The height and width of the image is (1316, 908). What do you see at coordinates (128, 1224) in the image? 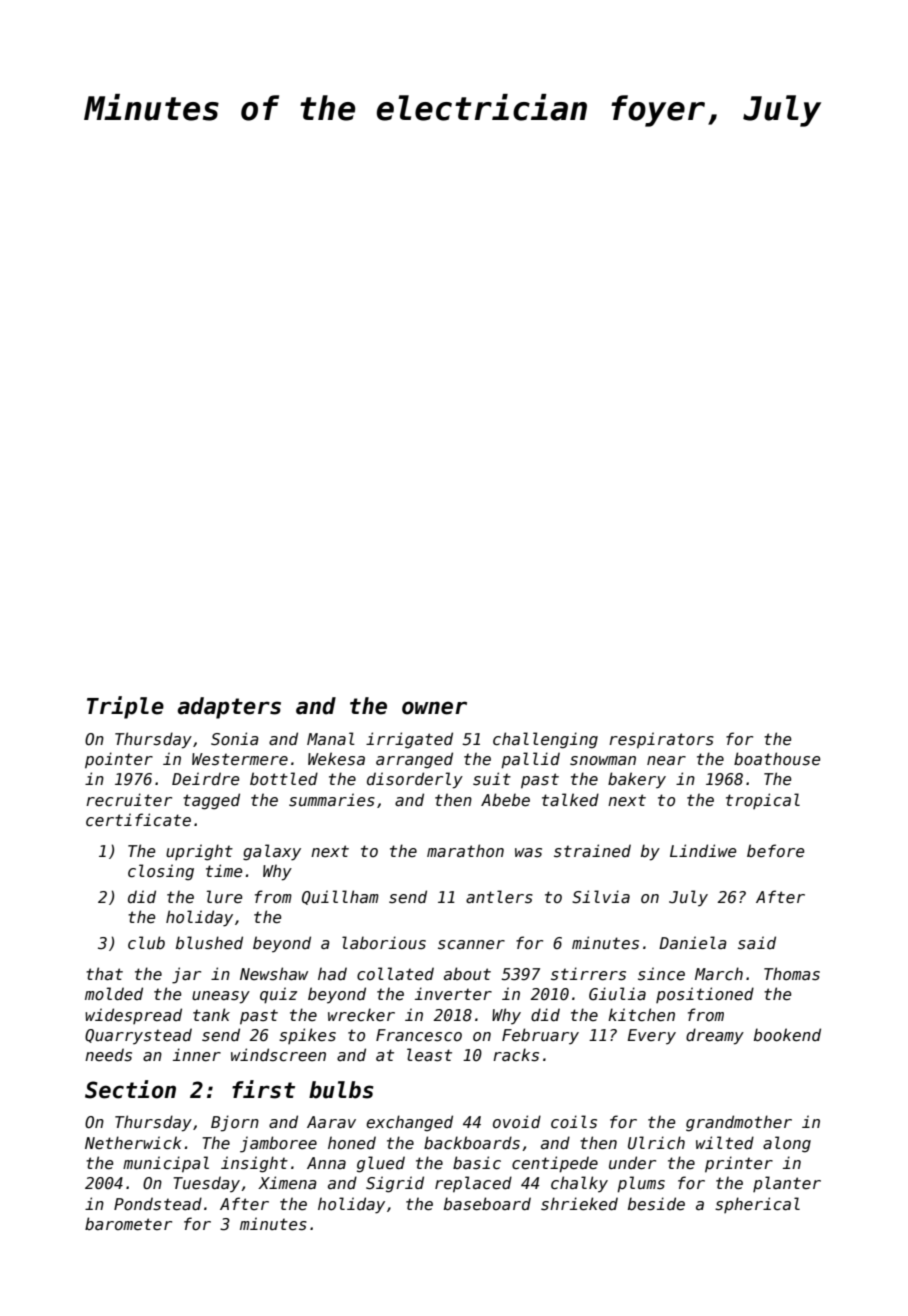
I see `barometer` at bounding box center [128, 1224].
